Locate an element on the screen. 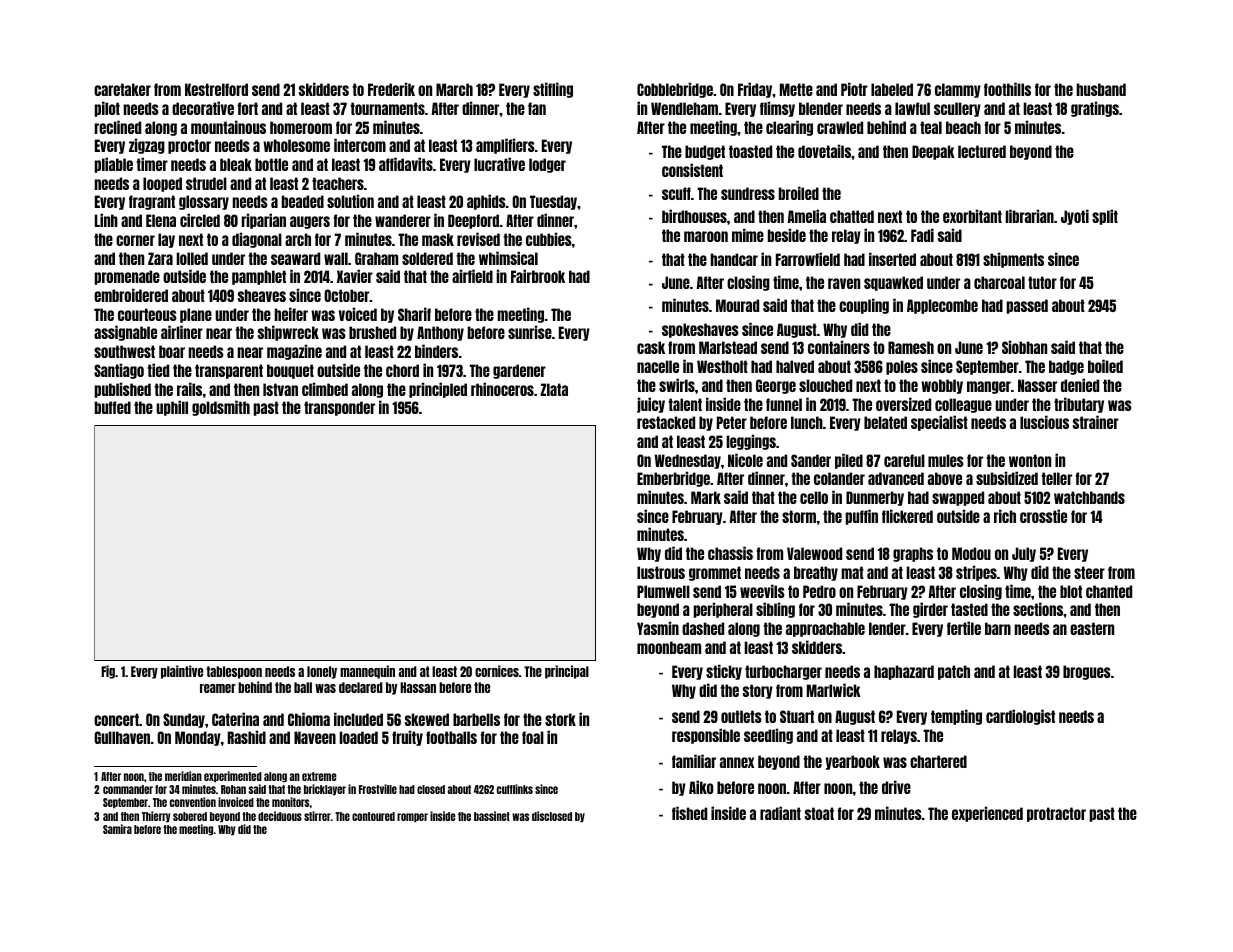  augers is located at coordinates (310, 222).
